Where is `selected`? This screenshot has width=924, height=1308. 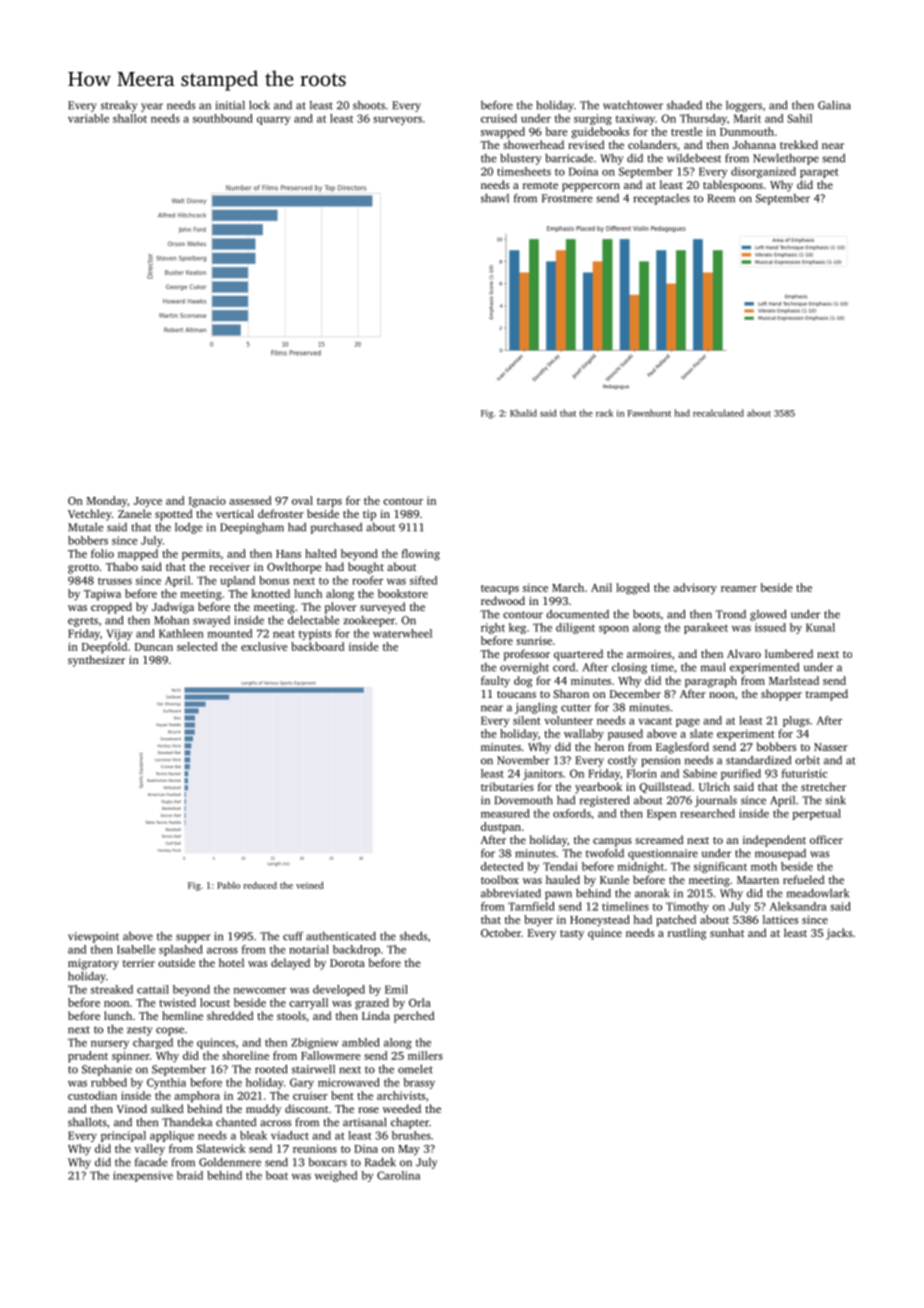 selected is located at coordinates (197, 646).
